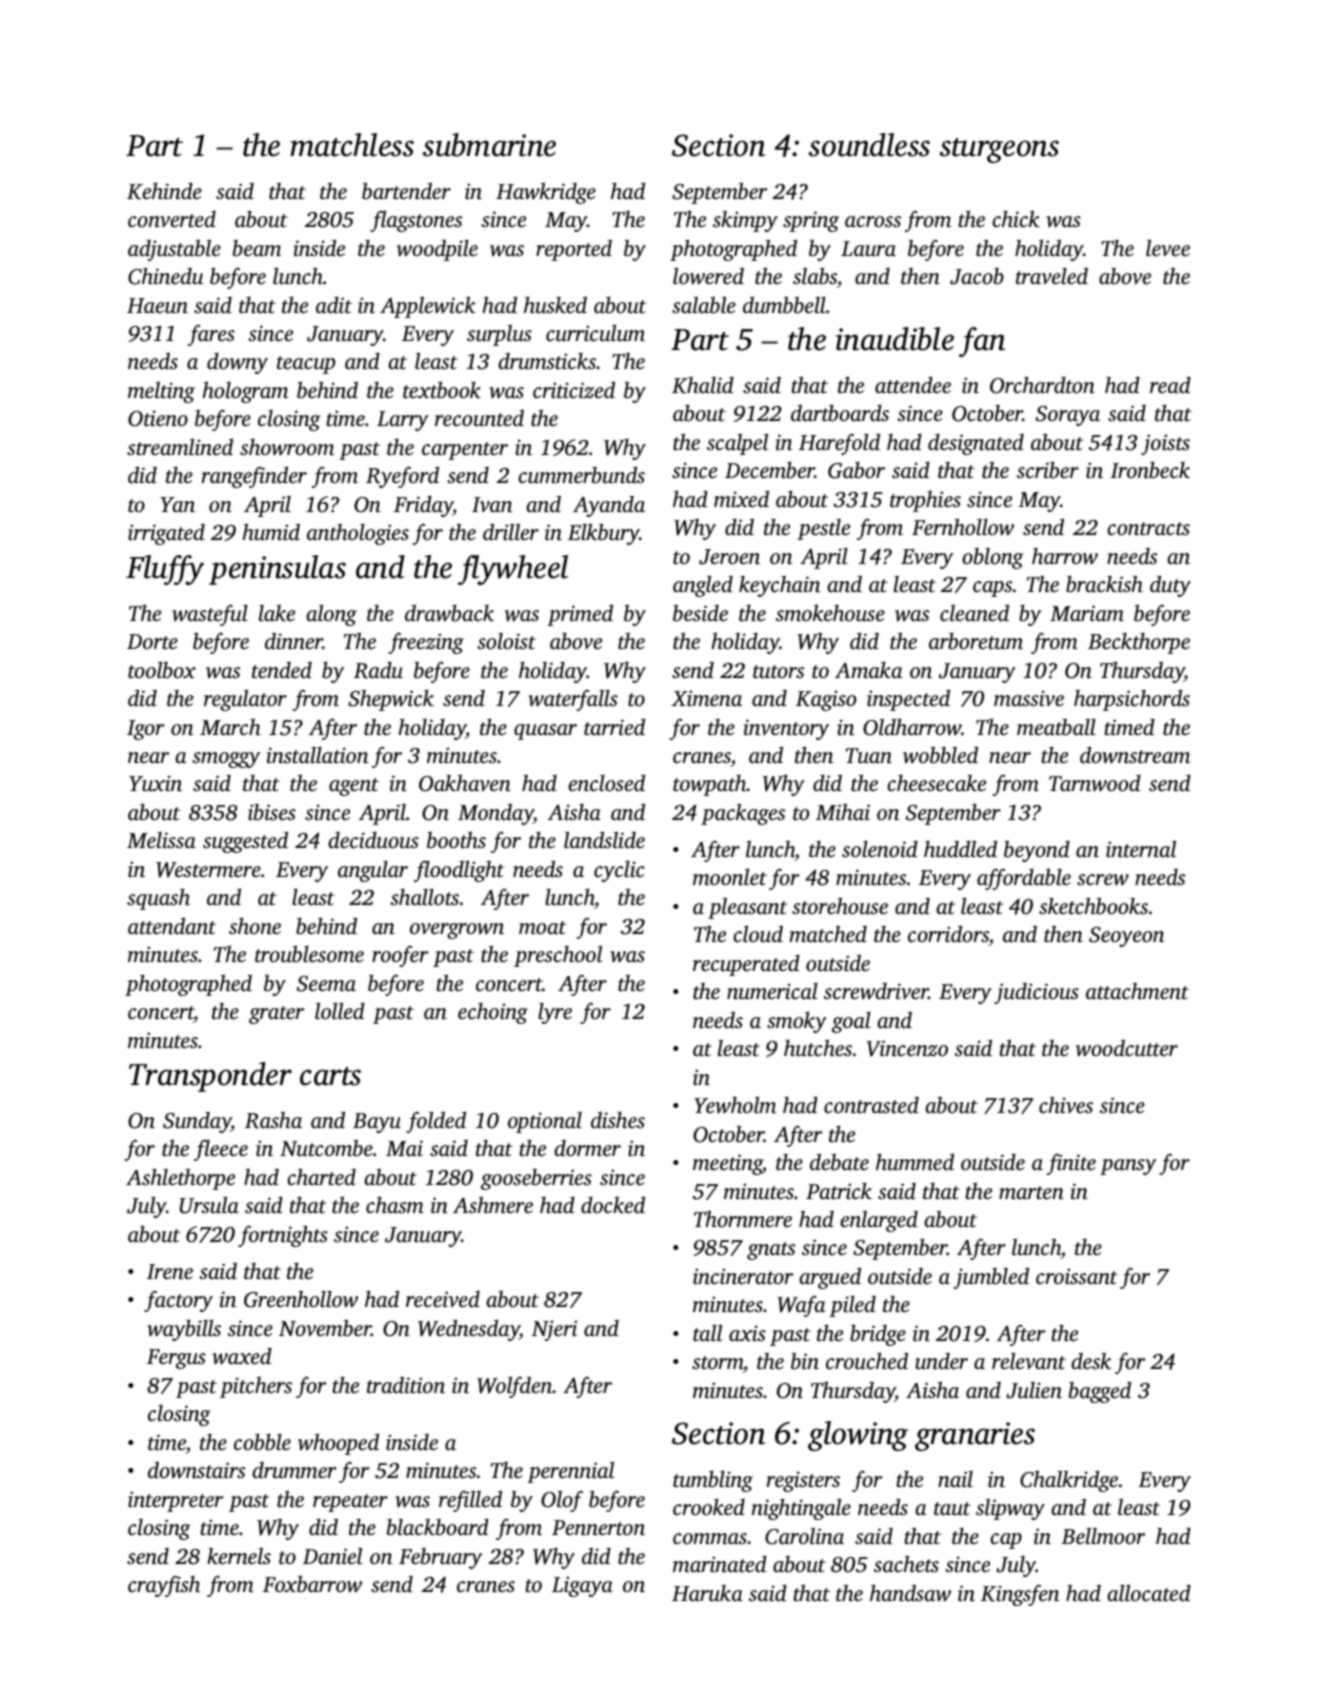 The height and width of the image is (1705, 1318). Describe the element at coordinates (1126, 937) in the image. I see `Seoyeon` at that location.
